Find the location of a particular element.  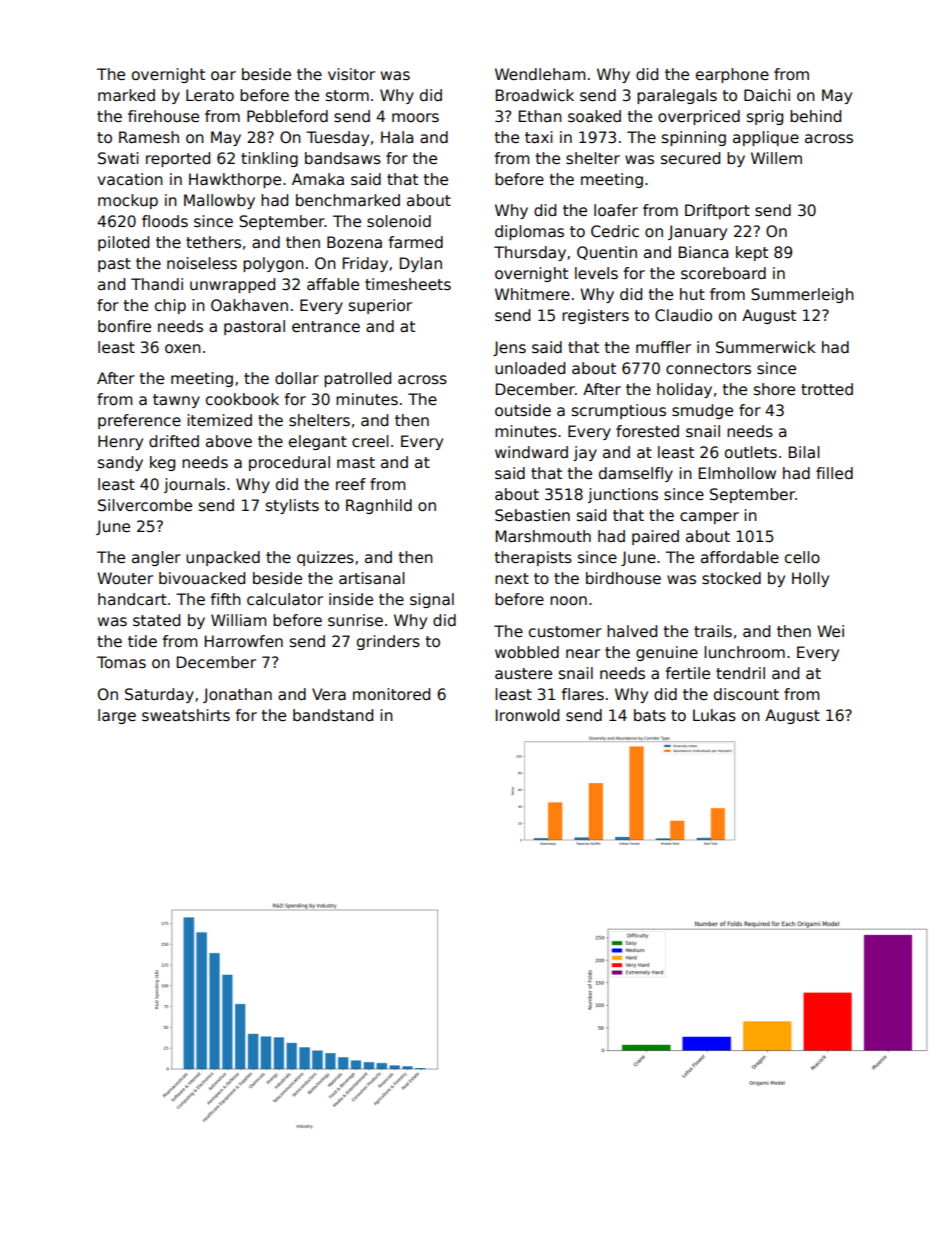

Hala is located at coordinates (397, 137).
